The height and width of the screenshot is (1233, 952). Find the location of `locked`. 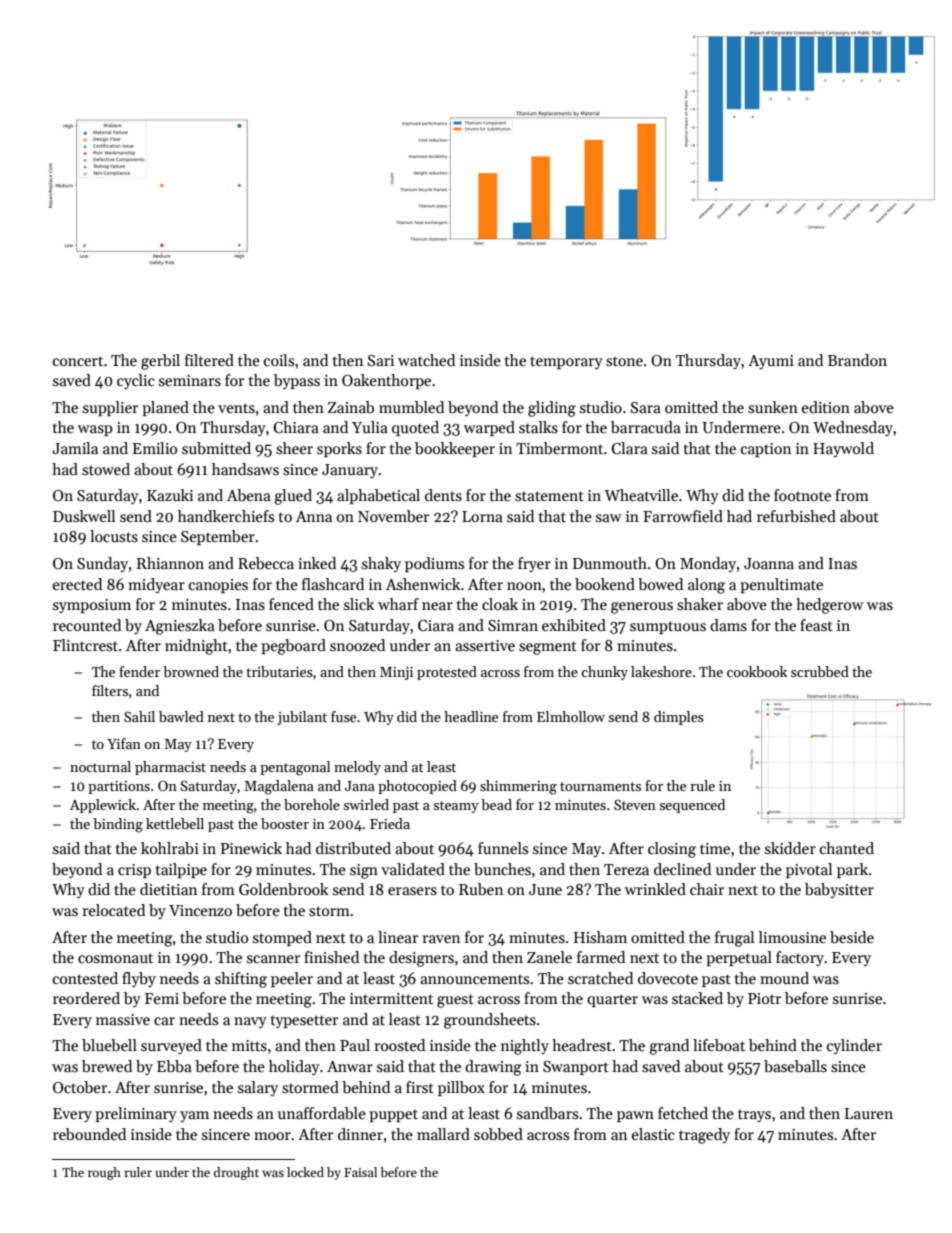

locked is located at coordinates (305, 1172).
